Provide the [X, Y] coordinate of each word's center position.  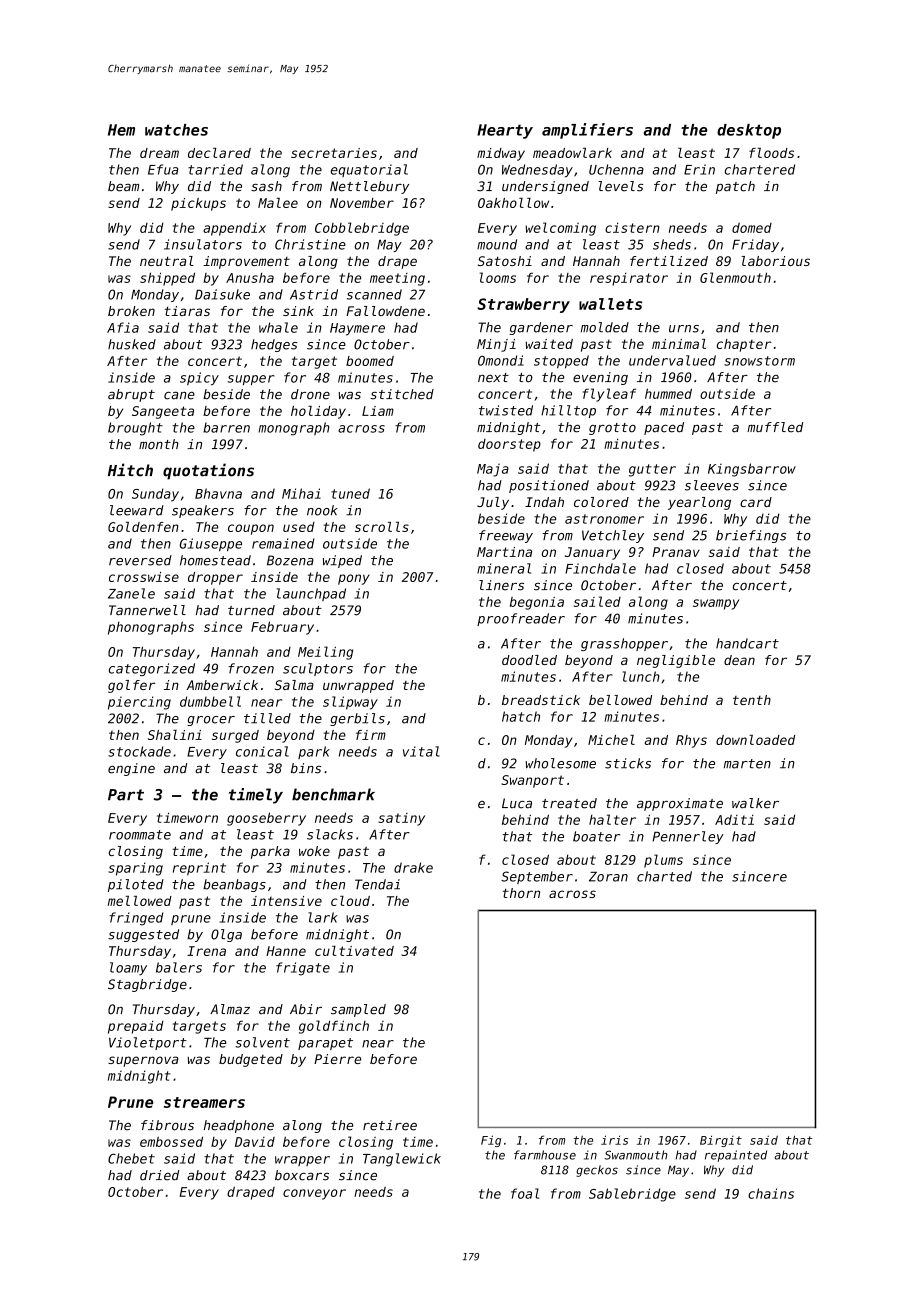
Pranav [676, 552]
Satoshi [505, 261]
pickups [198, 204]
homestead [215, 560]
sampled [358, 1010]
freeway [506, 536]
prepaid [136, 1027]
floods [771, 153]
